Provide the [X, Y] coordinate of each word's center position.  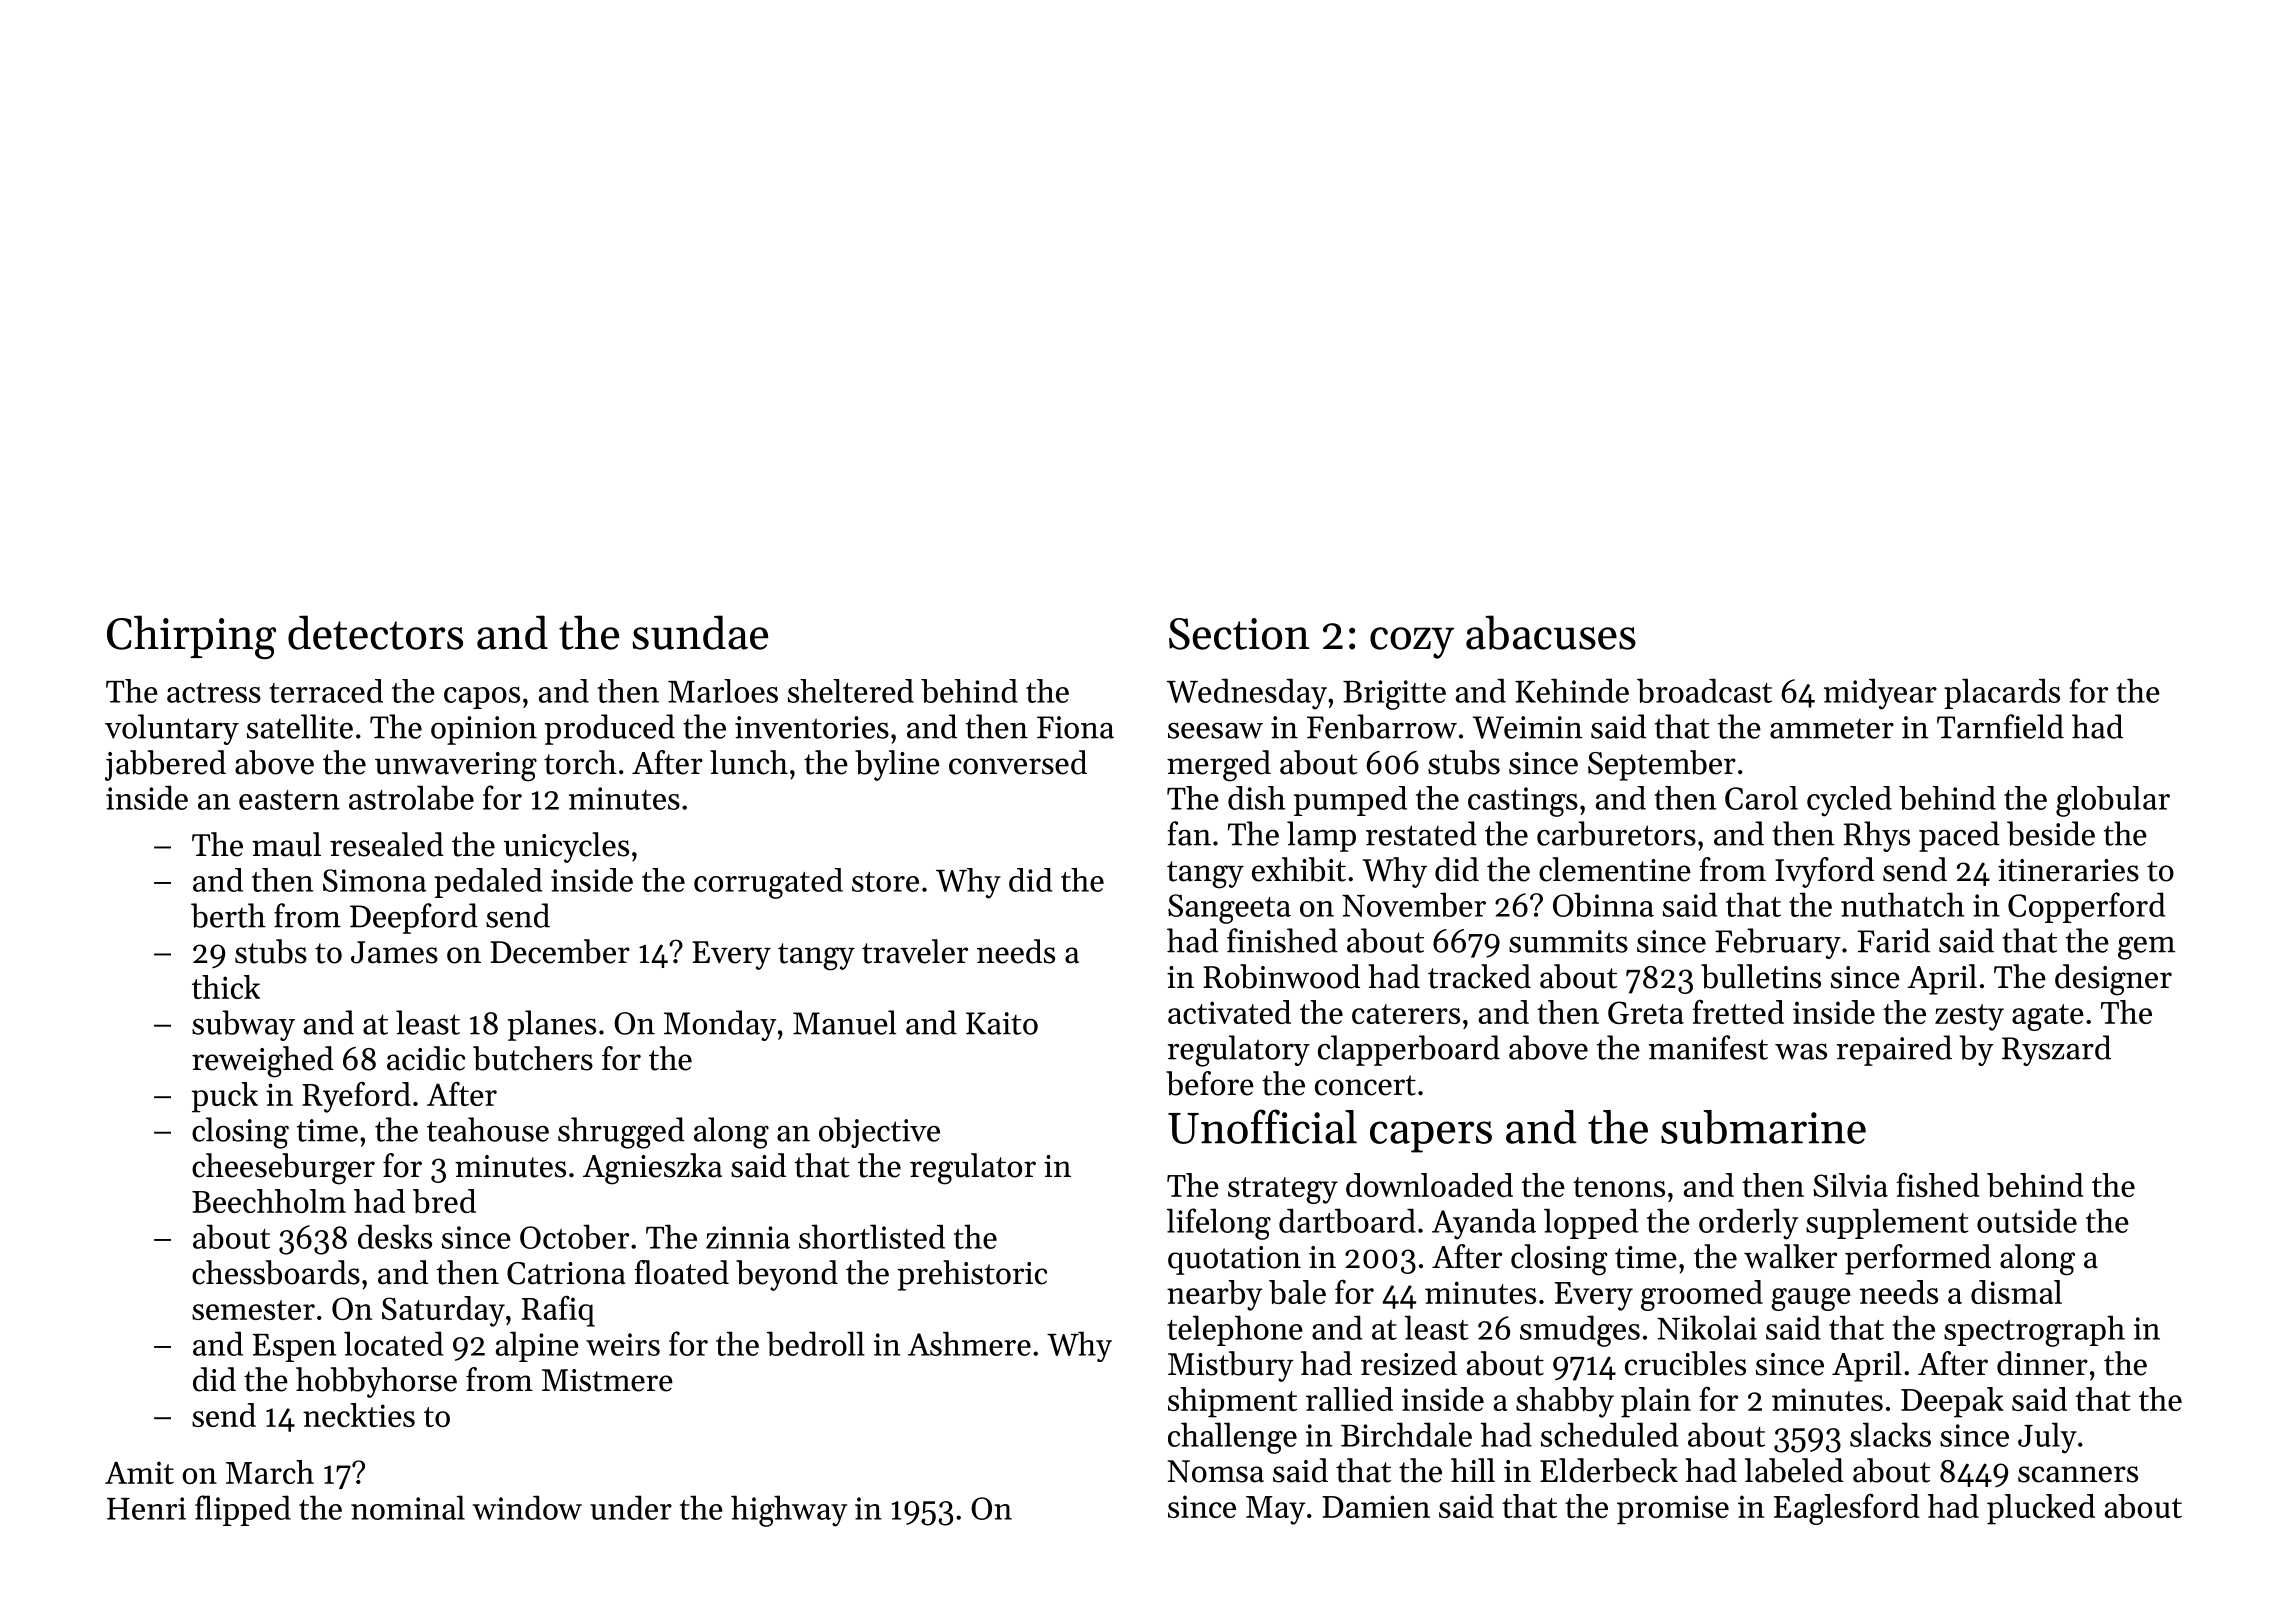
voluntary [172, 729]
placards [2002, 693]
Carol [1761, 798]
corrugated [768, 883]
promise [1673, 1510]
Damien [1376, 1506]
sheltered [851, 691]
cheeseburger [283, 1169]
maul [286, 844]
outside [2027, 1220]
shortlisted [872, 1236]
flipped [243, 1510]
